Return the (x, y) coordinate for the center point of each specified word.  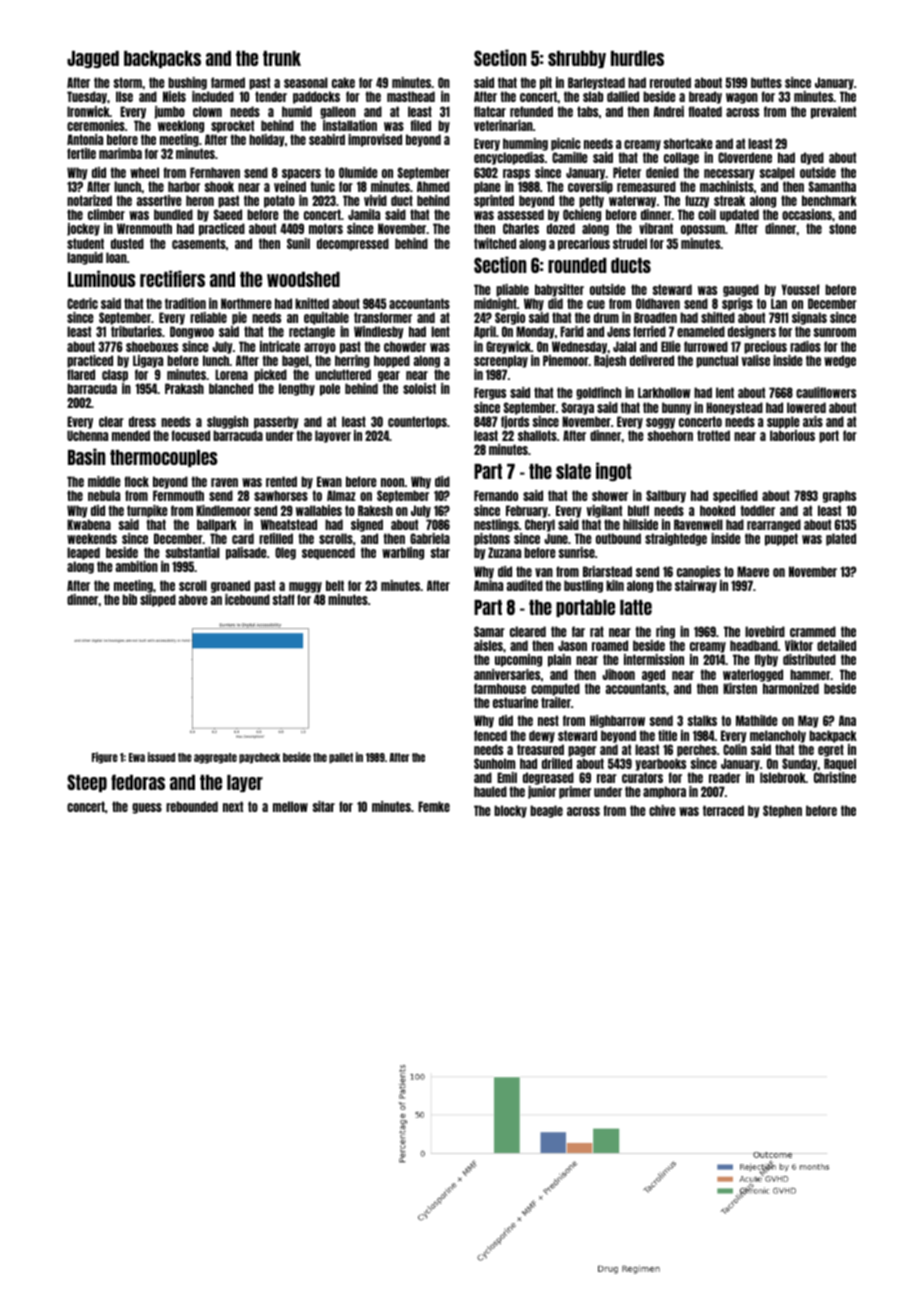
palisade (246, 553)
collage (681, 158)
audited (525, 585)
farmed (228, 82)
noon (392, 482)
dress (142, 421)
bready (705, 97)
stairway (696, 586)
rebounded (192, 806)
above (193, 599)
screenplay (501, 361)
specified (735, 496)
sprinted (494, 201)
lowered (806, 407)
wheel (144, 172)
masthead (411, 96)
